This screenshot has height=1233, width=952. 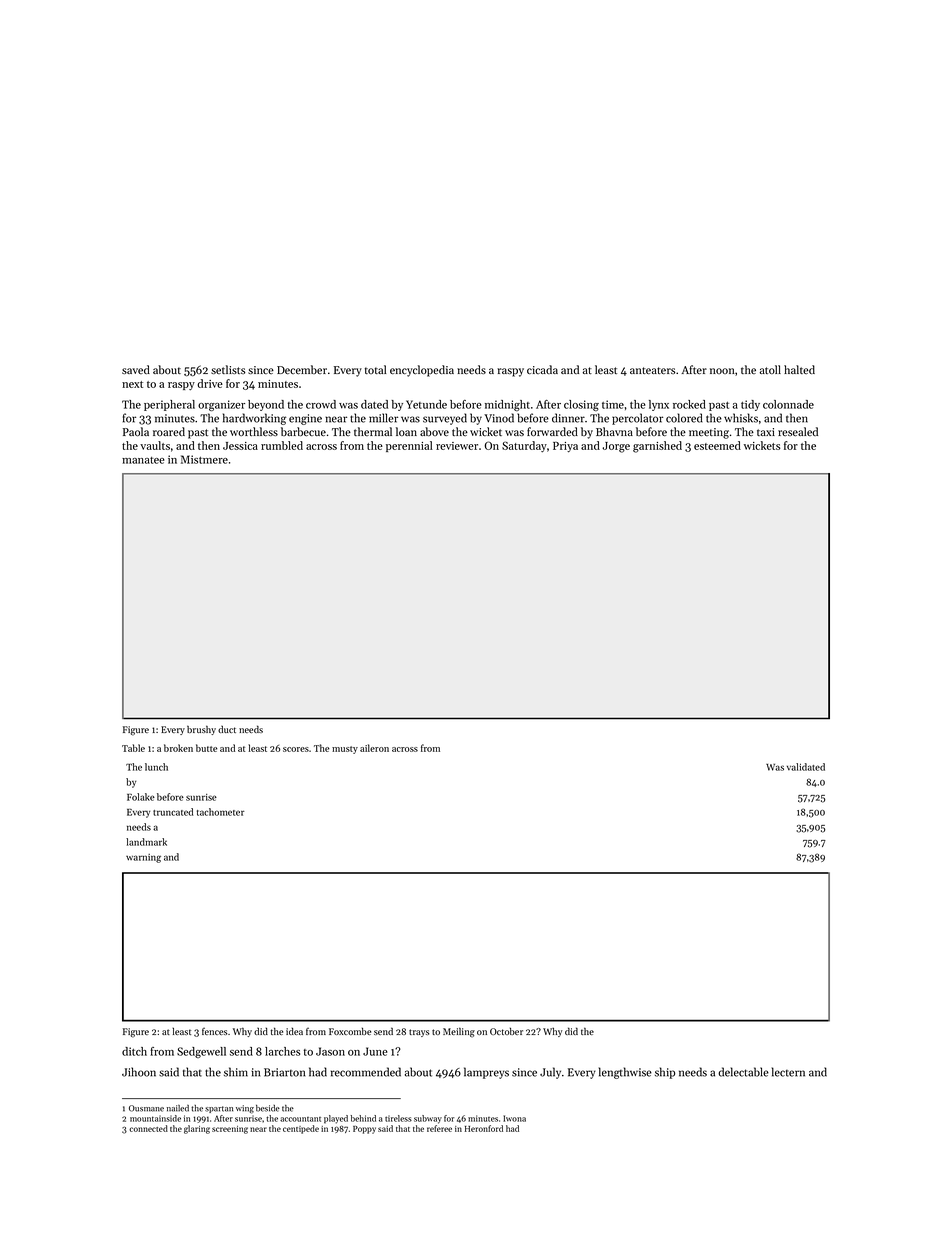 I want to click on total, so click(x=375, y=369).
